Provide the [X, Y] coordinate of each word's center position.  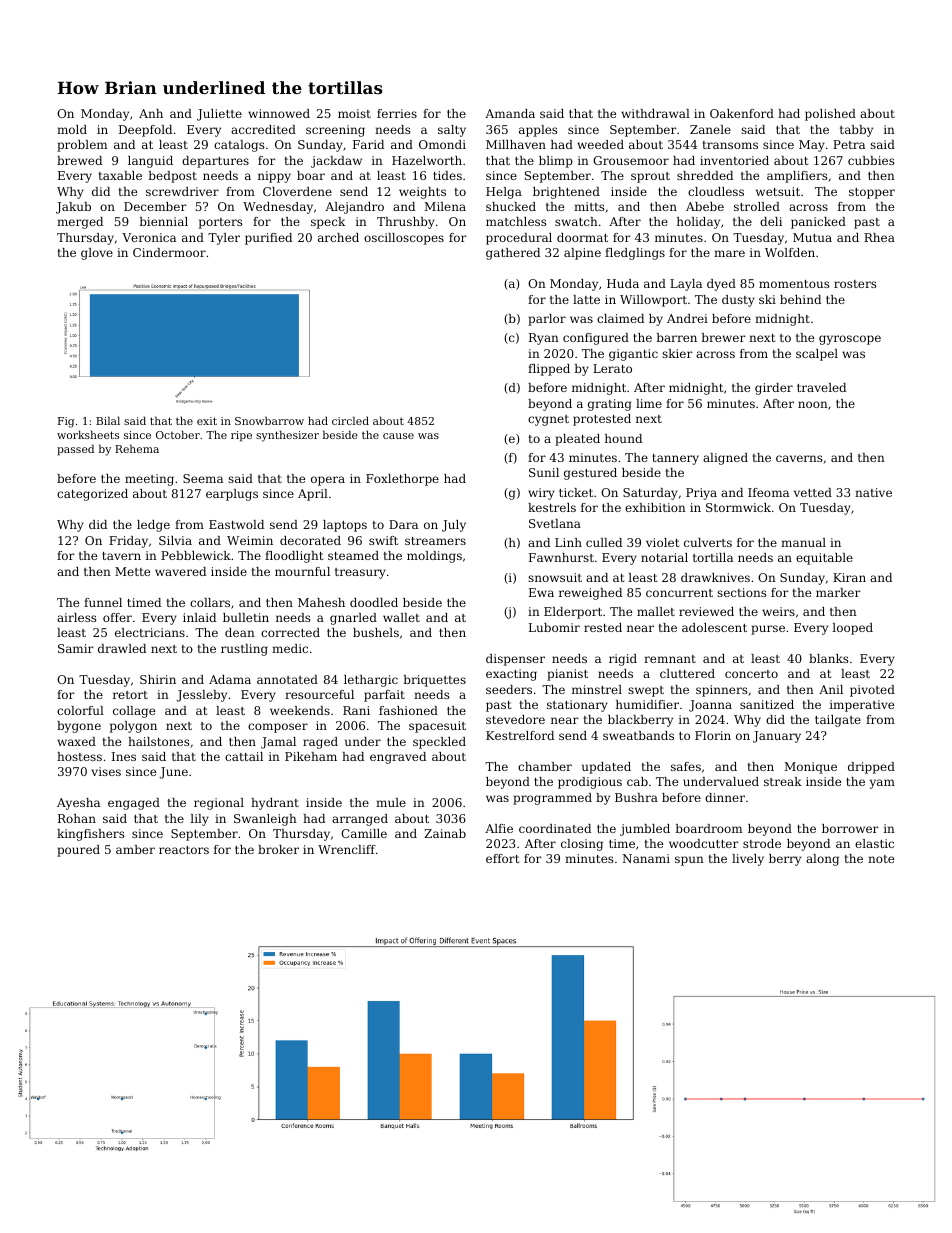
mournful [302, 571]
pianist [567, 675]
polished [830, 115]
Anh [151, 113]
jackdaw [336, 162]
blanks [829, 658]
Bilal [108, 420]
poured [78, 851]
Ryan [544, 339]
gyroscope [850, 340]
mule [391, 802]
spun [689, 861]
